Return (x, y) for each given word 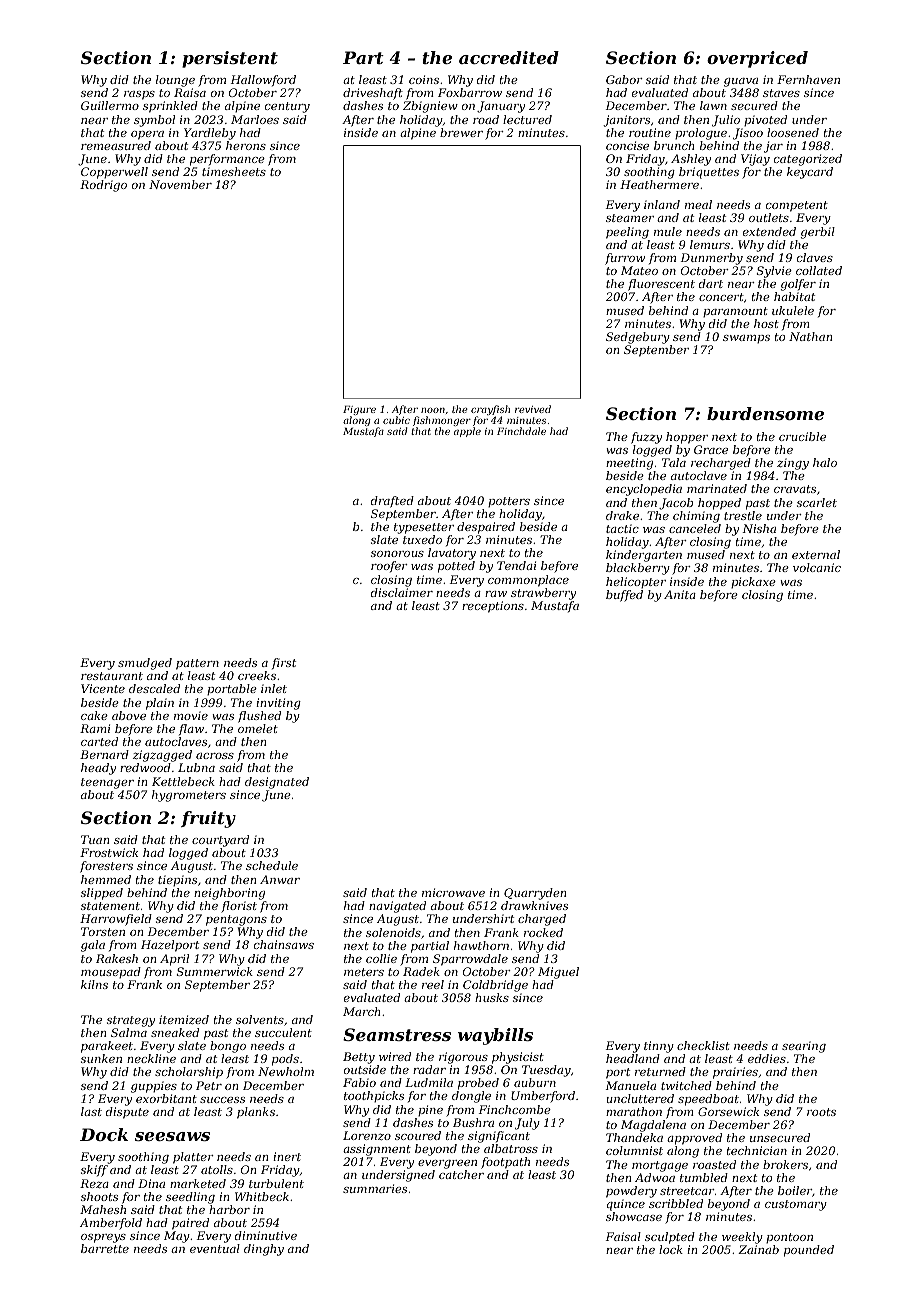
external (816, 554)
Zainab (758, 1249)
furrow (625, 259)
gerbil (818, 233)
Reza (94, 1183)
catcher (461, 1174)
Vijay (755, 160)
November (180, 184)
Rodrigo (103, 186)
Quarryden (535, 894)
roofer (389, 566)
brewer (461, 132)
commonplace (528, 581)
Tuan (95, 839)
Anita (680, 594)
